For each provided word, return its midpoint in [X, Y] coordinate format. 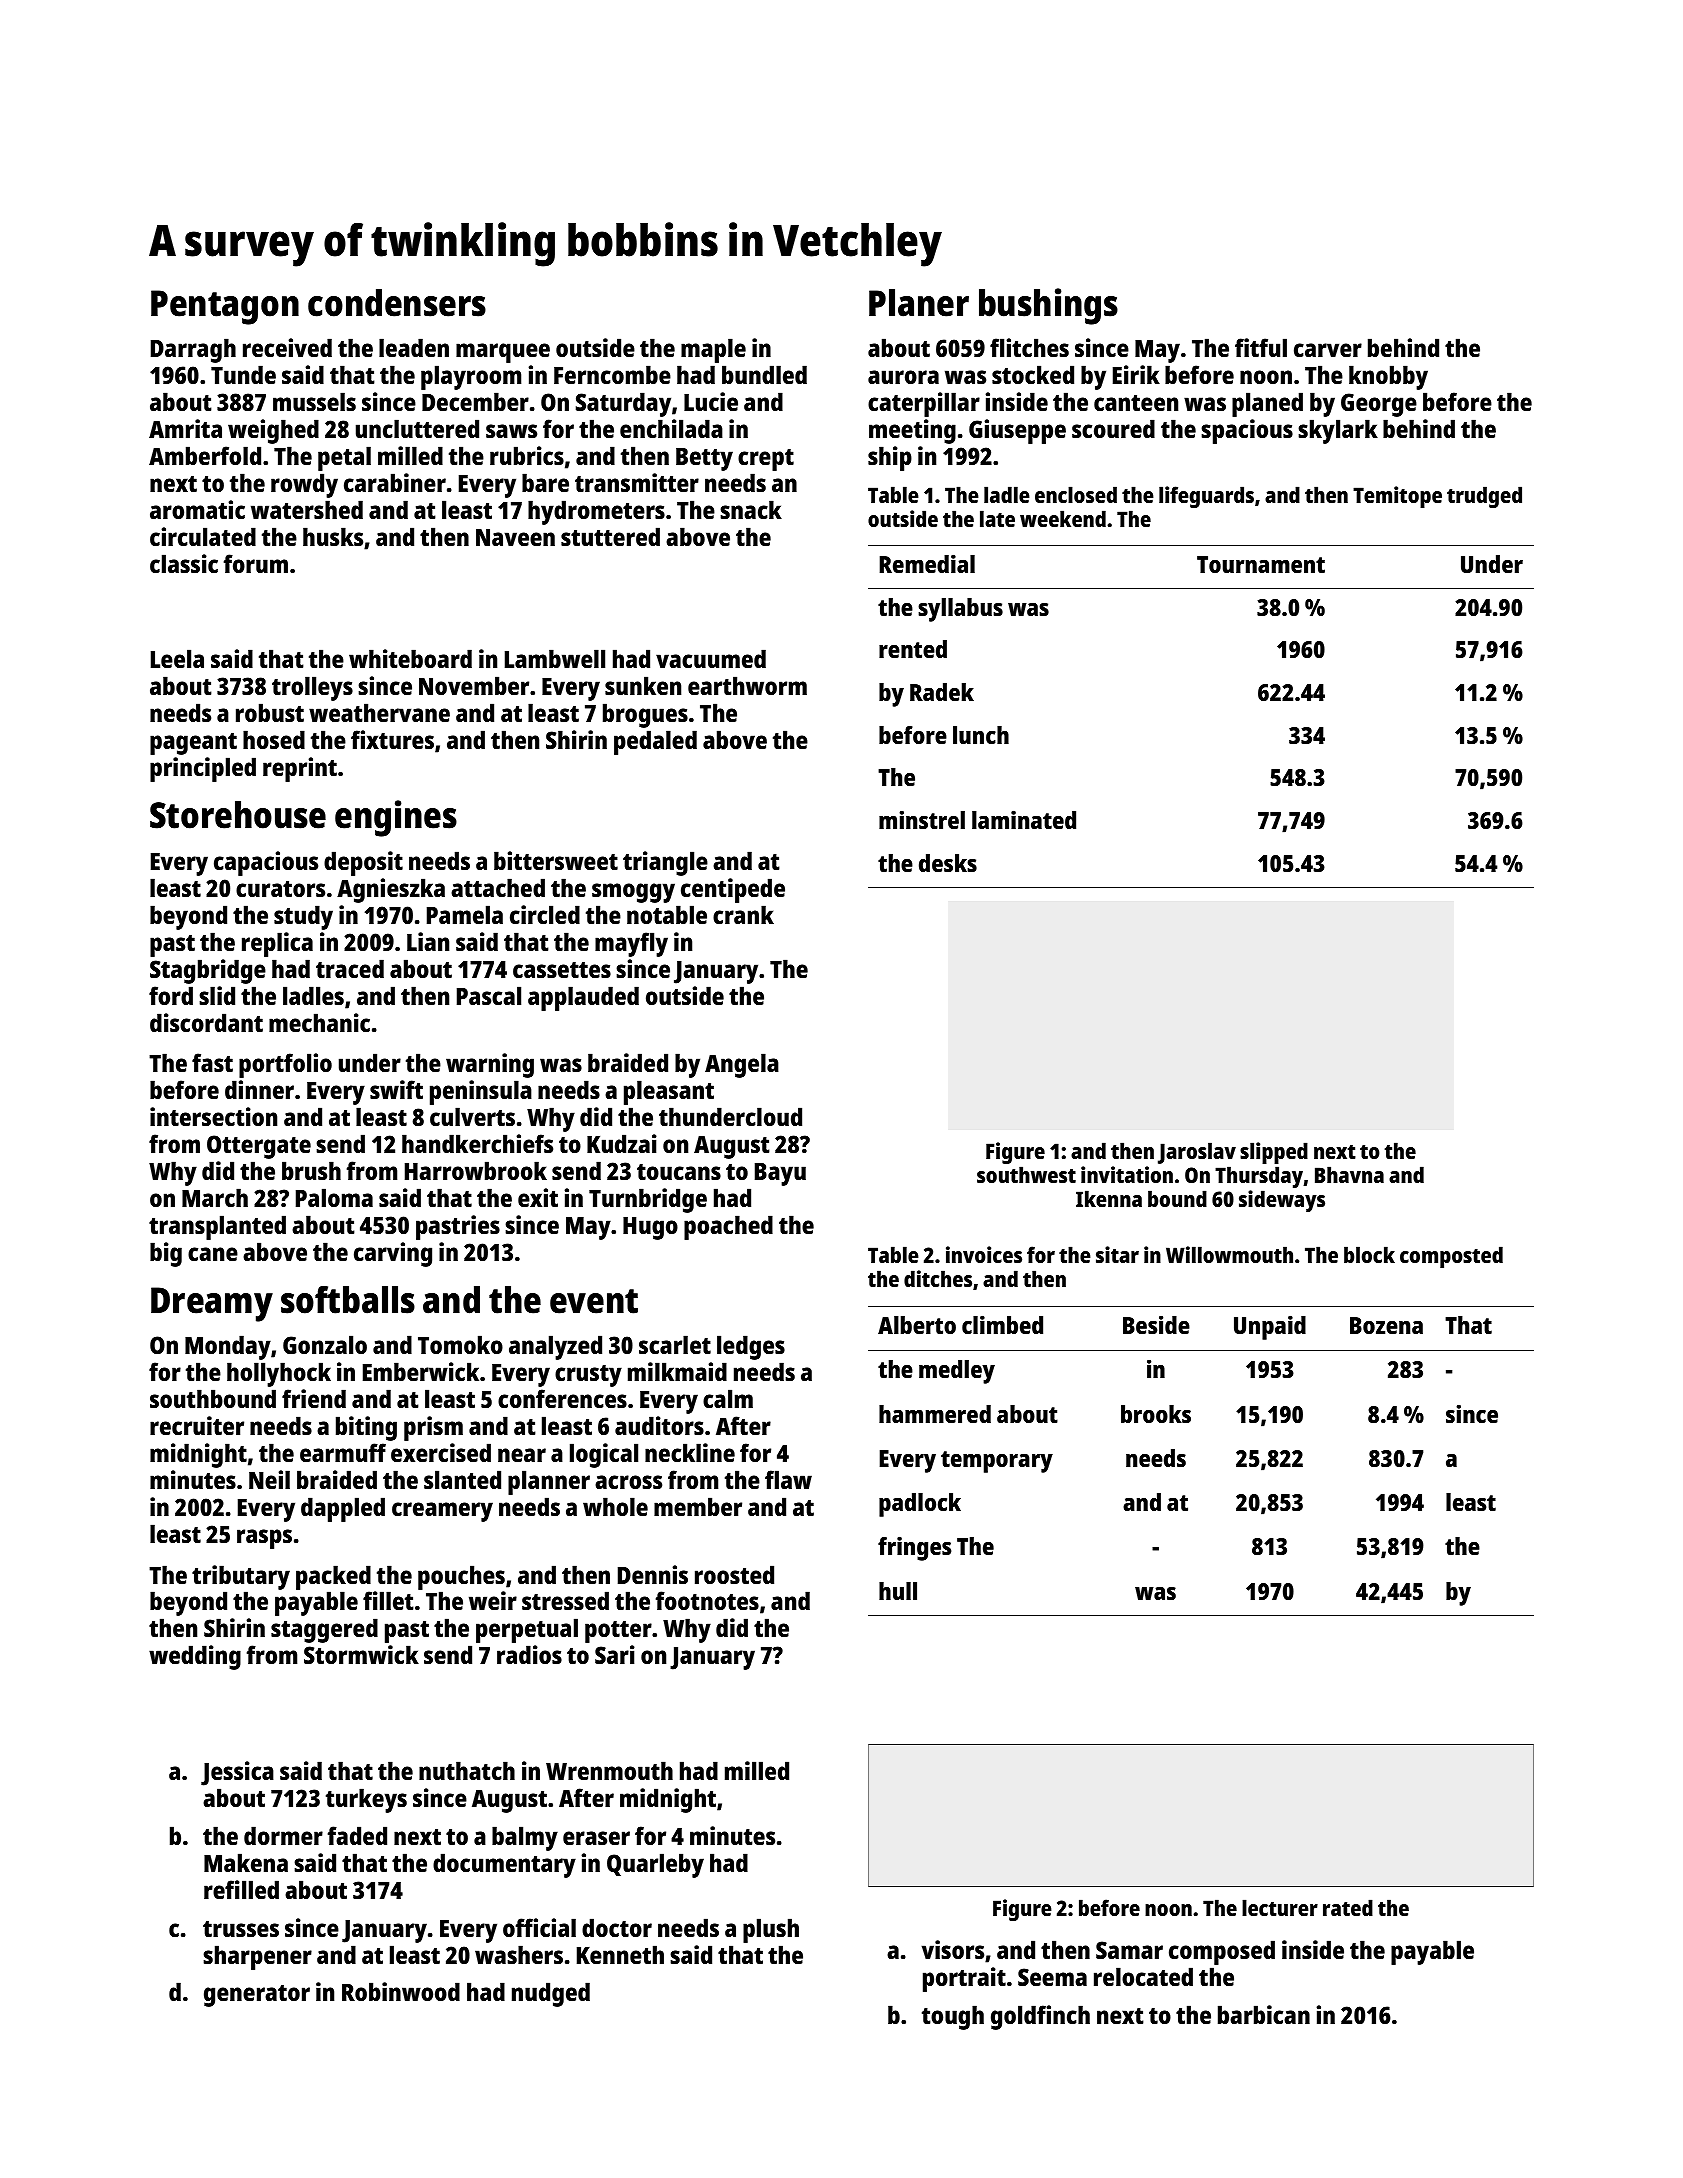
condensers [397, 303]
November [474, 685]
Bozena [1386, 1325]
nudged [551, 1994]
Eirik [1136, 374]
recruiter [197, 1425]
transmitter [637, 482]
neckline [690, 1452]
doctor [617, 1927]
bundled [764, 374]
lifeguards [1206, 497]
